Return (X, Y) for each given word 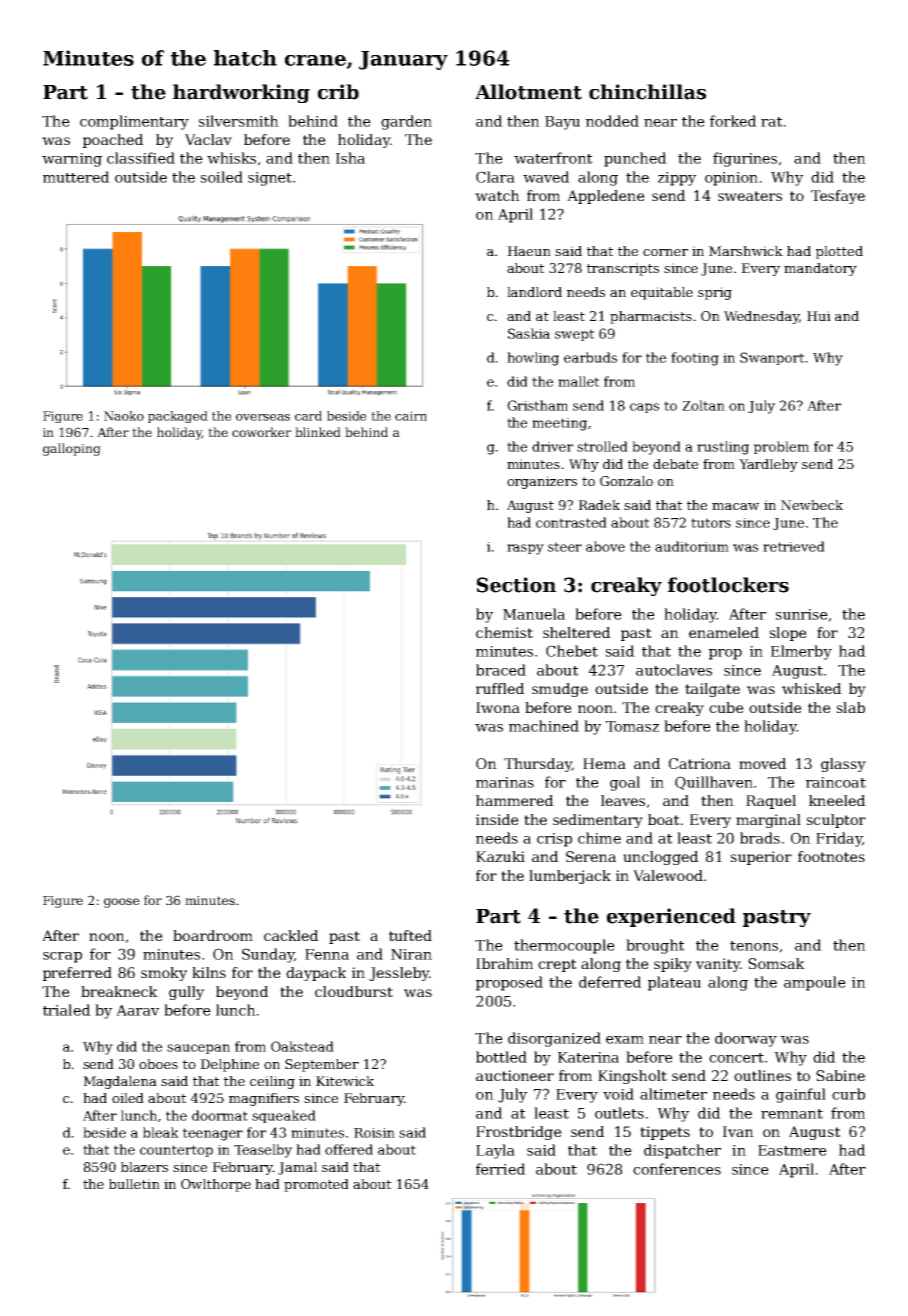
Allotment (528, 92)
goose (121, 903)
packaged (178, 417)
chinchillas (647, 92)
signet (270, 179)
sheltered (577, 632)
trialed (67, 1010)
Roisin (374, 1133)
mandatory (820, 269)
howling (533, 359)
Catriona (700, 763)
